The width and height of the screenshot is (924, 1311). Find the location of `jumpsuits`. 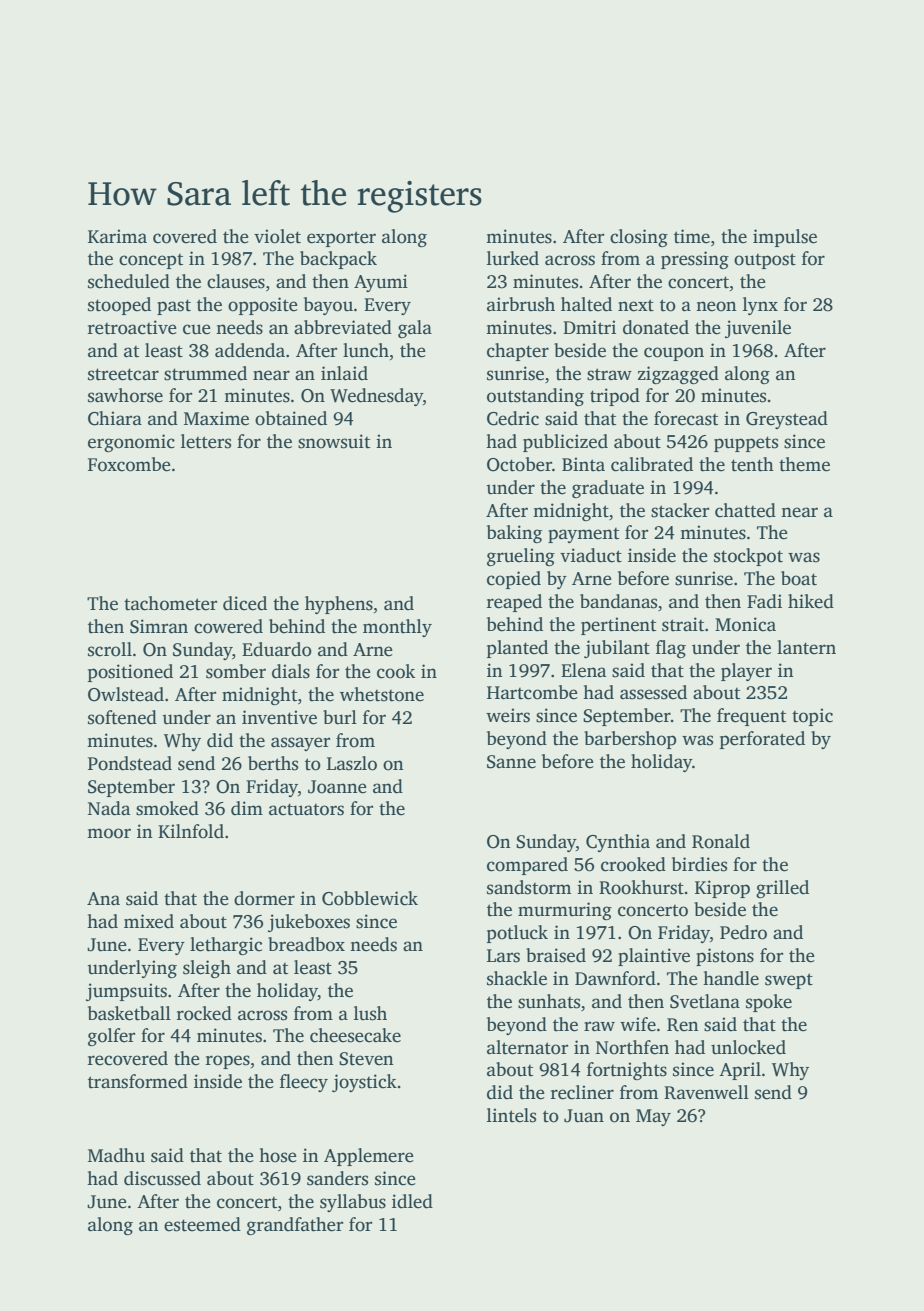

jumpsuits is located at coordinates (126, 992).
